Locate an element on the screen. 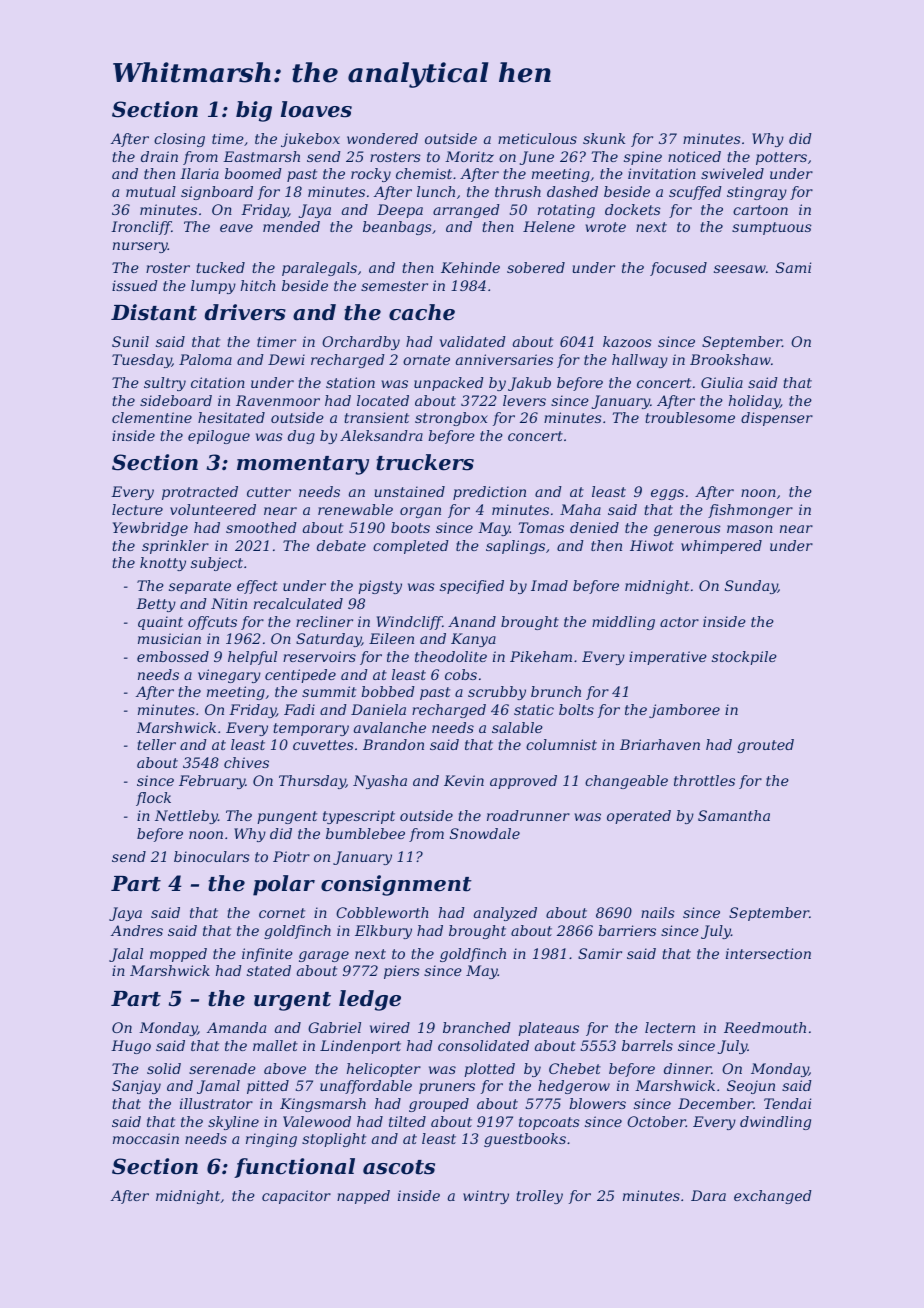  seesaw is located at coordinates (740, 269).
